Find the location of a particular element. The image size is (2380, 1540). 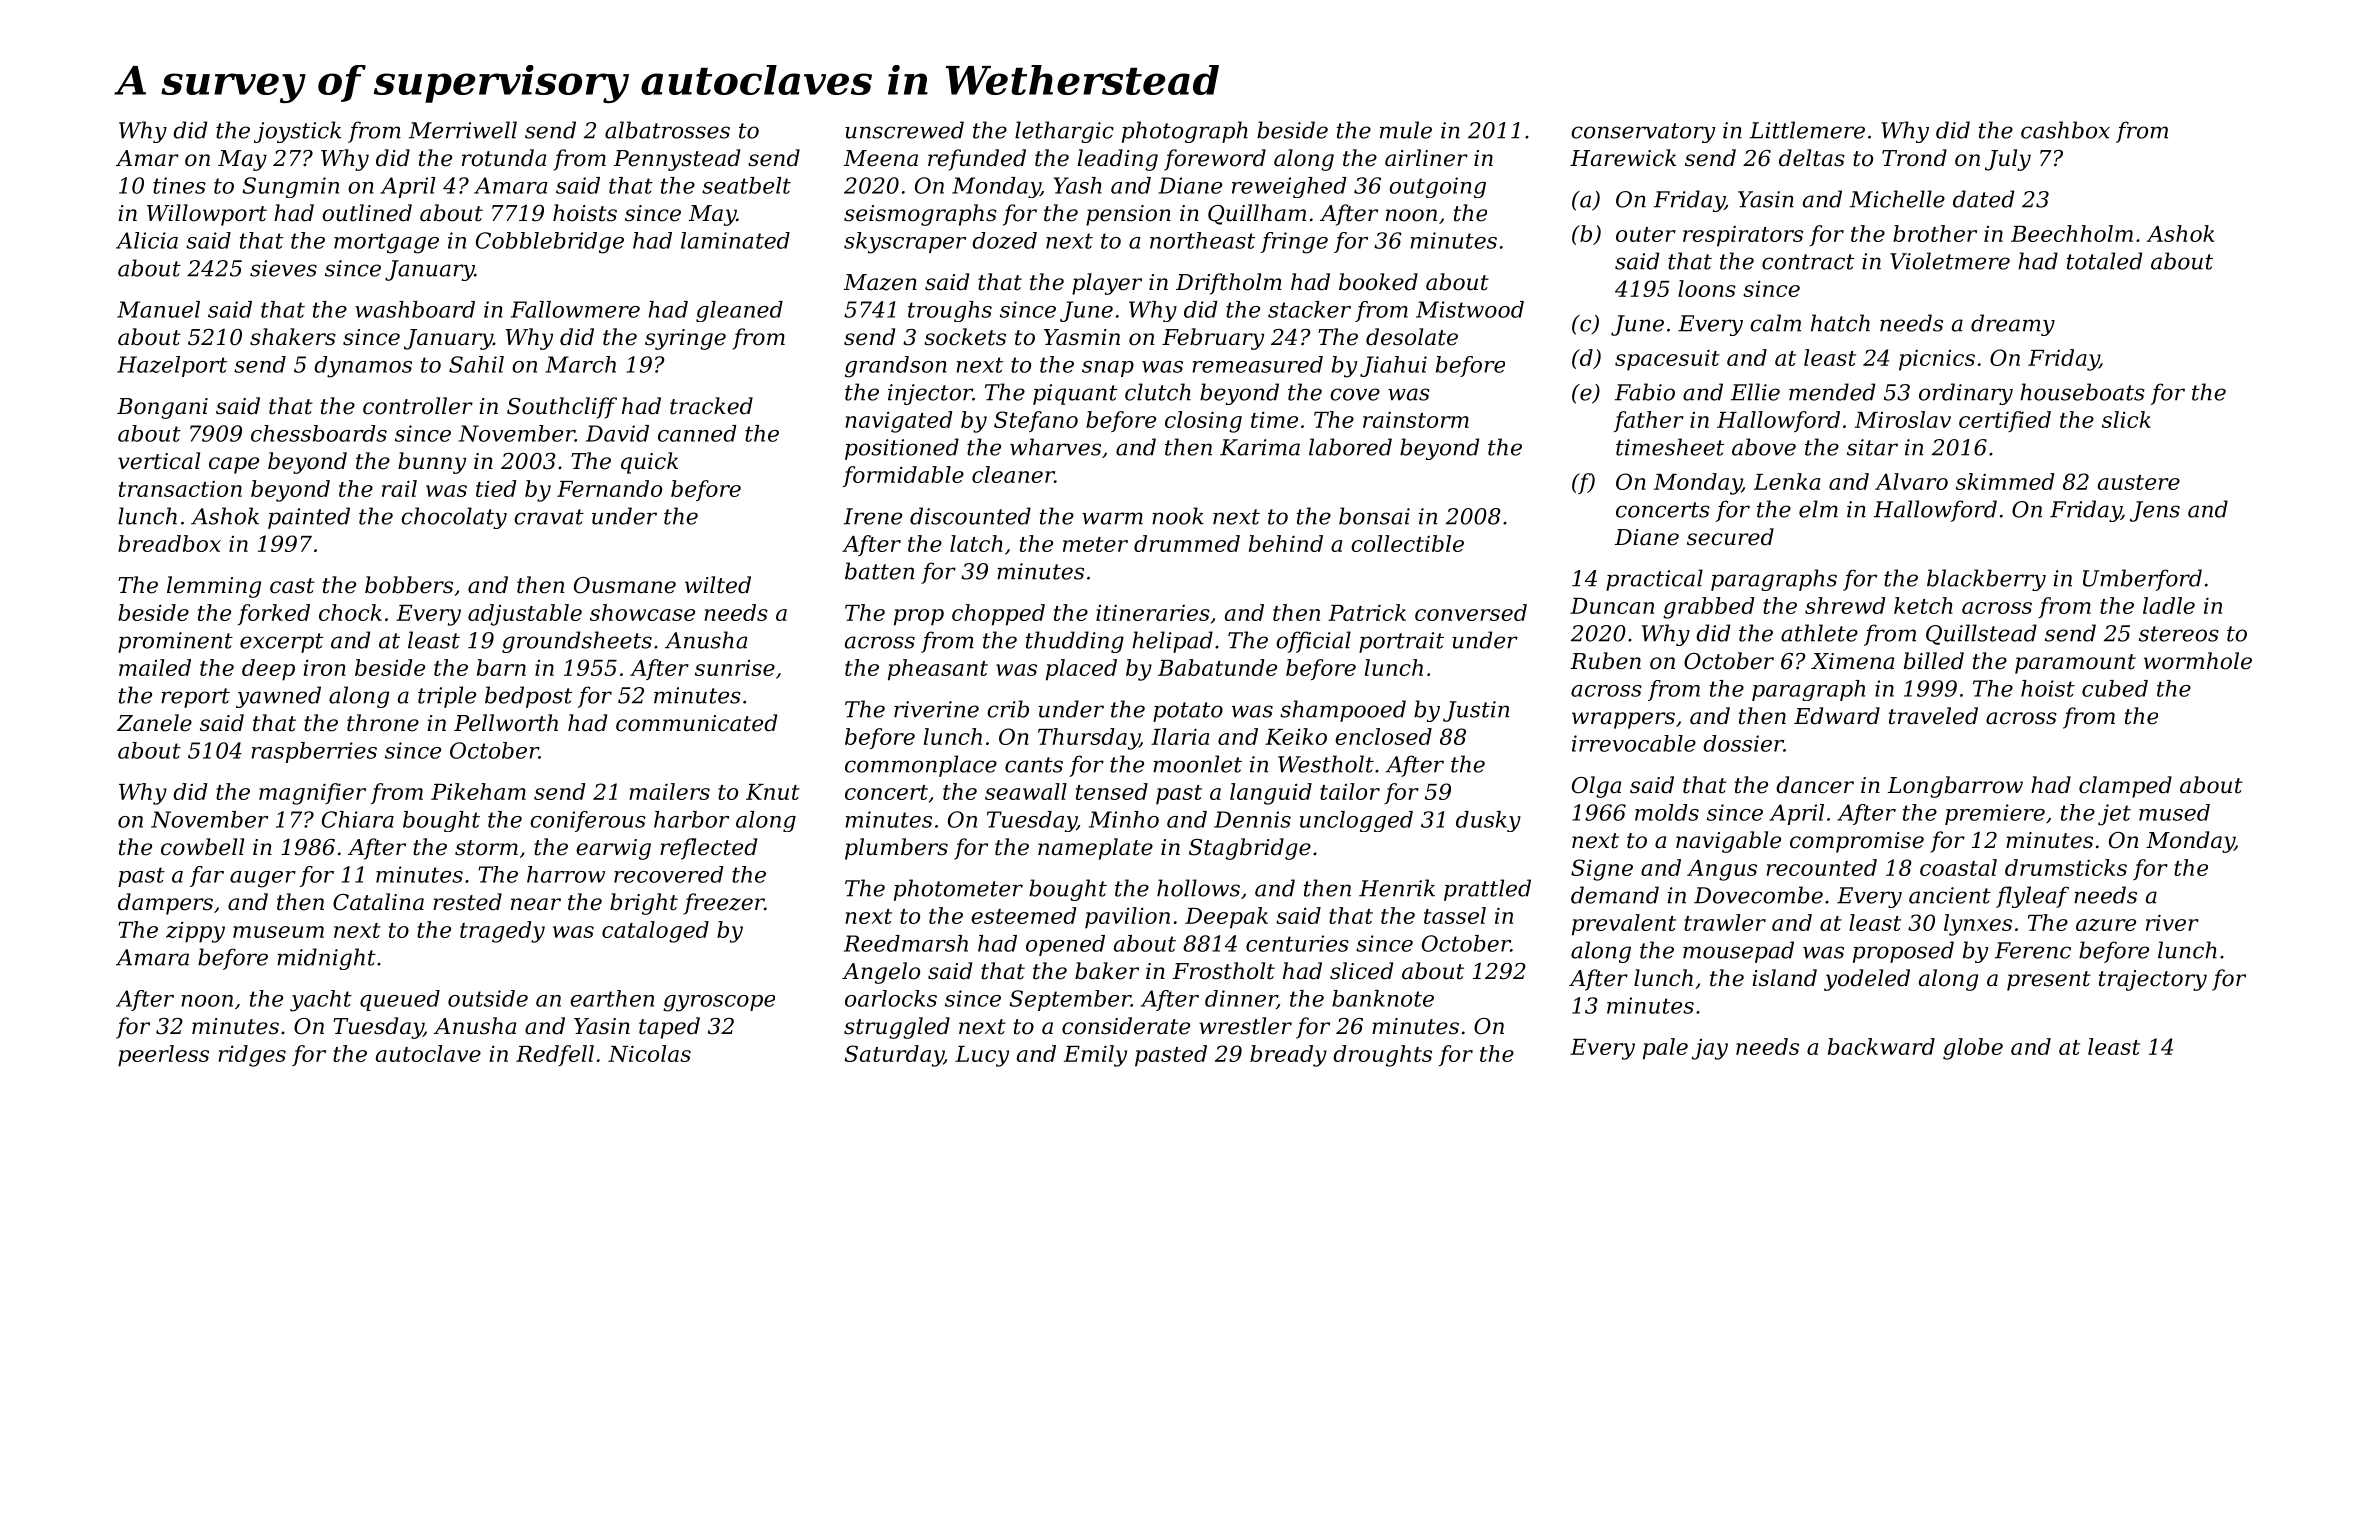

gyroscope is located at coordinates (719, 1003).
